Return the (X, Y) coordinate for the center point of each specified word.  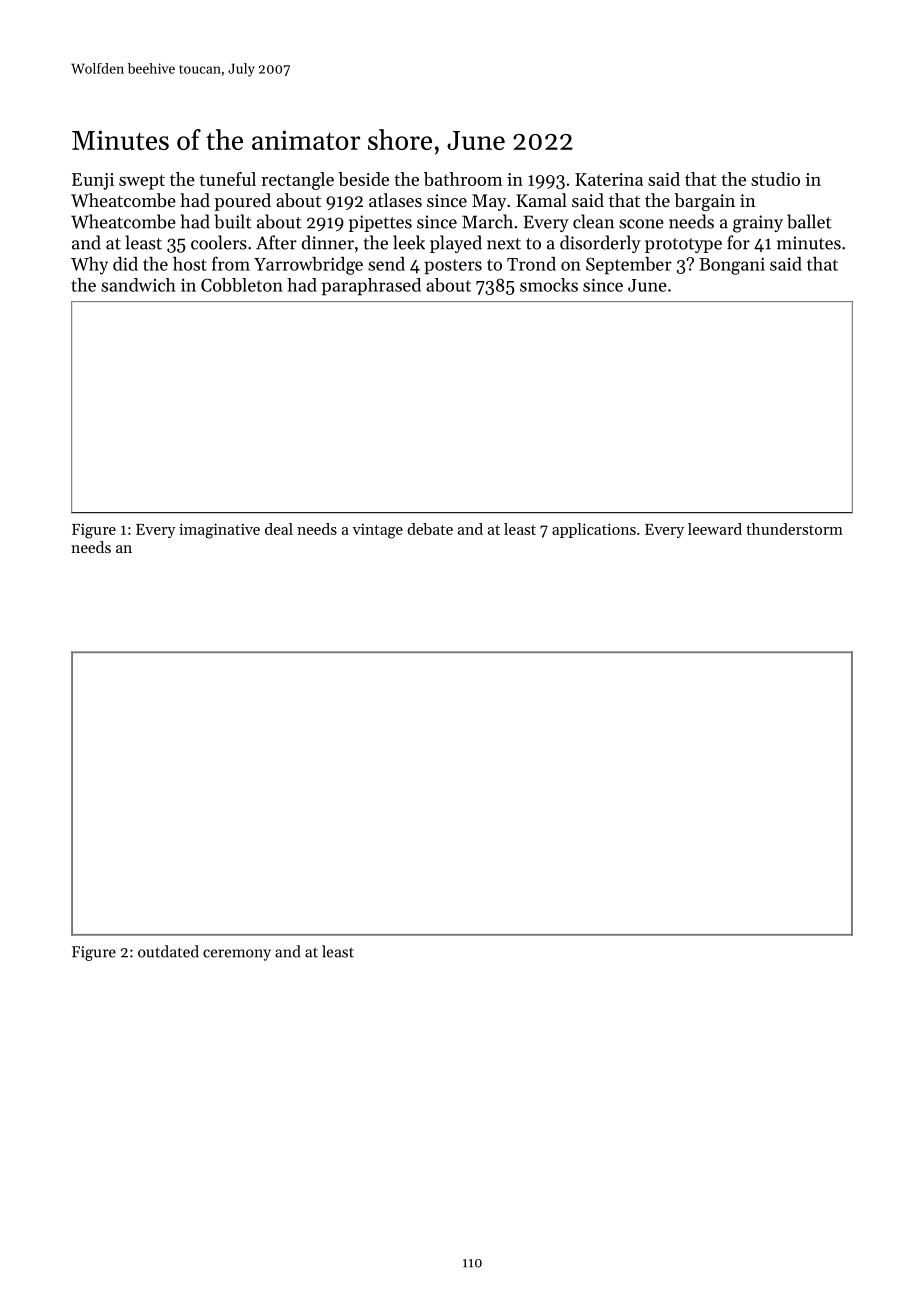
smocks (549, 285)
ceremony (237, 955)
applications (594, 530)
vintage (377, 531)
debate (430, 529)
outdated (168, 951)
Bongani (732, 266)
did (125, 264)
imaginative (219, 531)
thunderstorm (794, 529)
